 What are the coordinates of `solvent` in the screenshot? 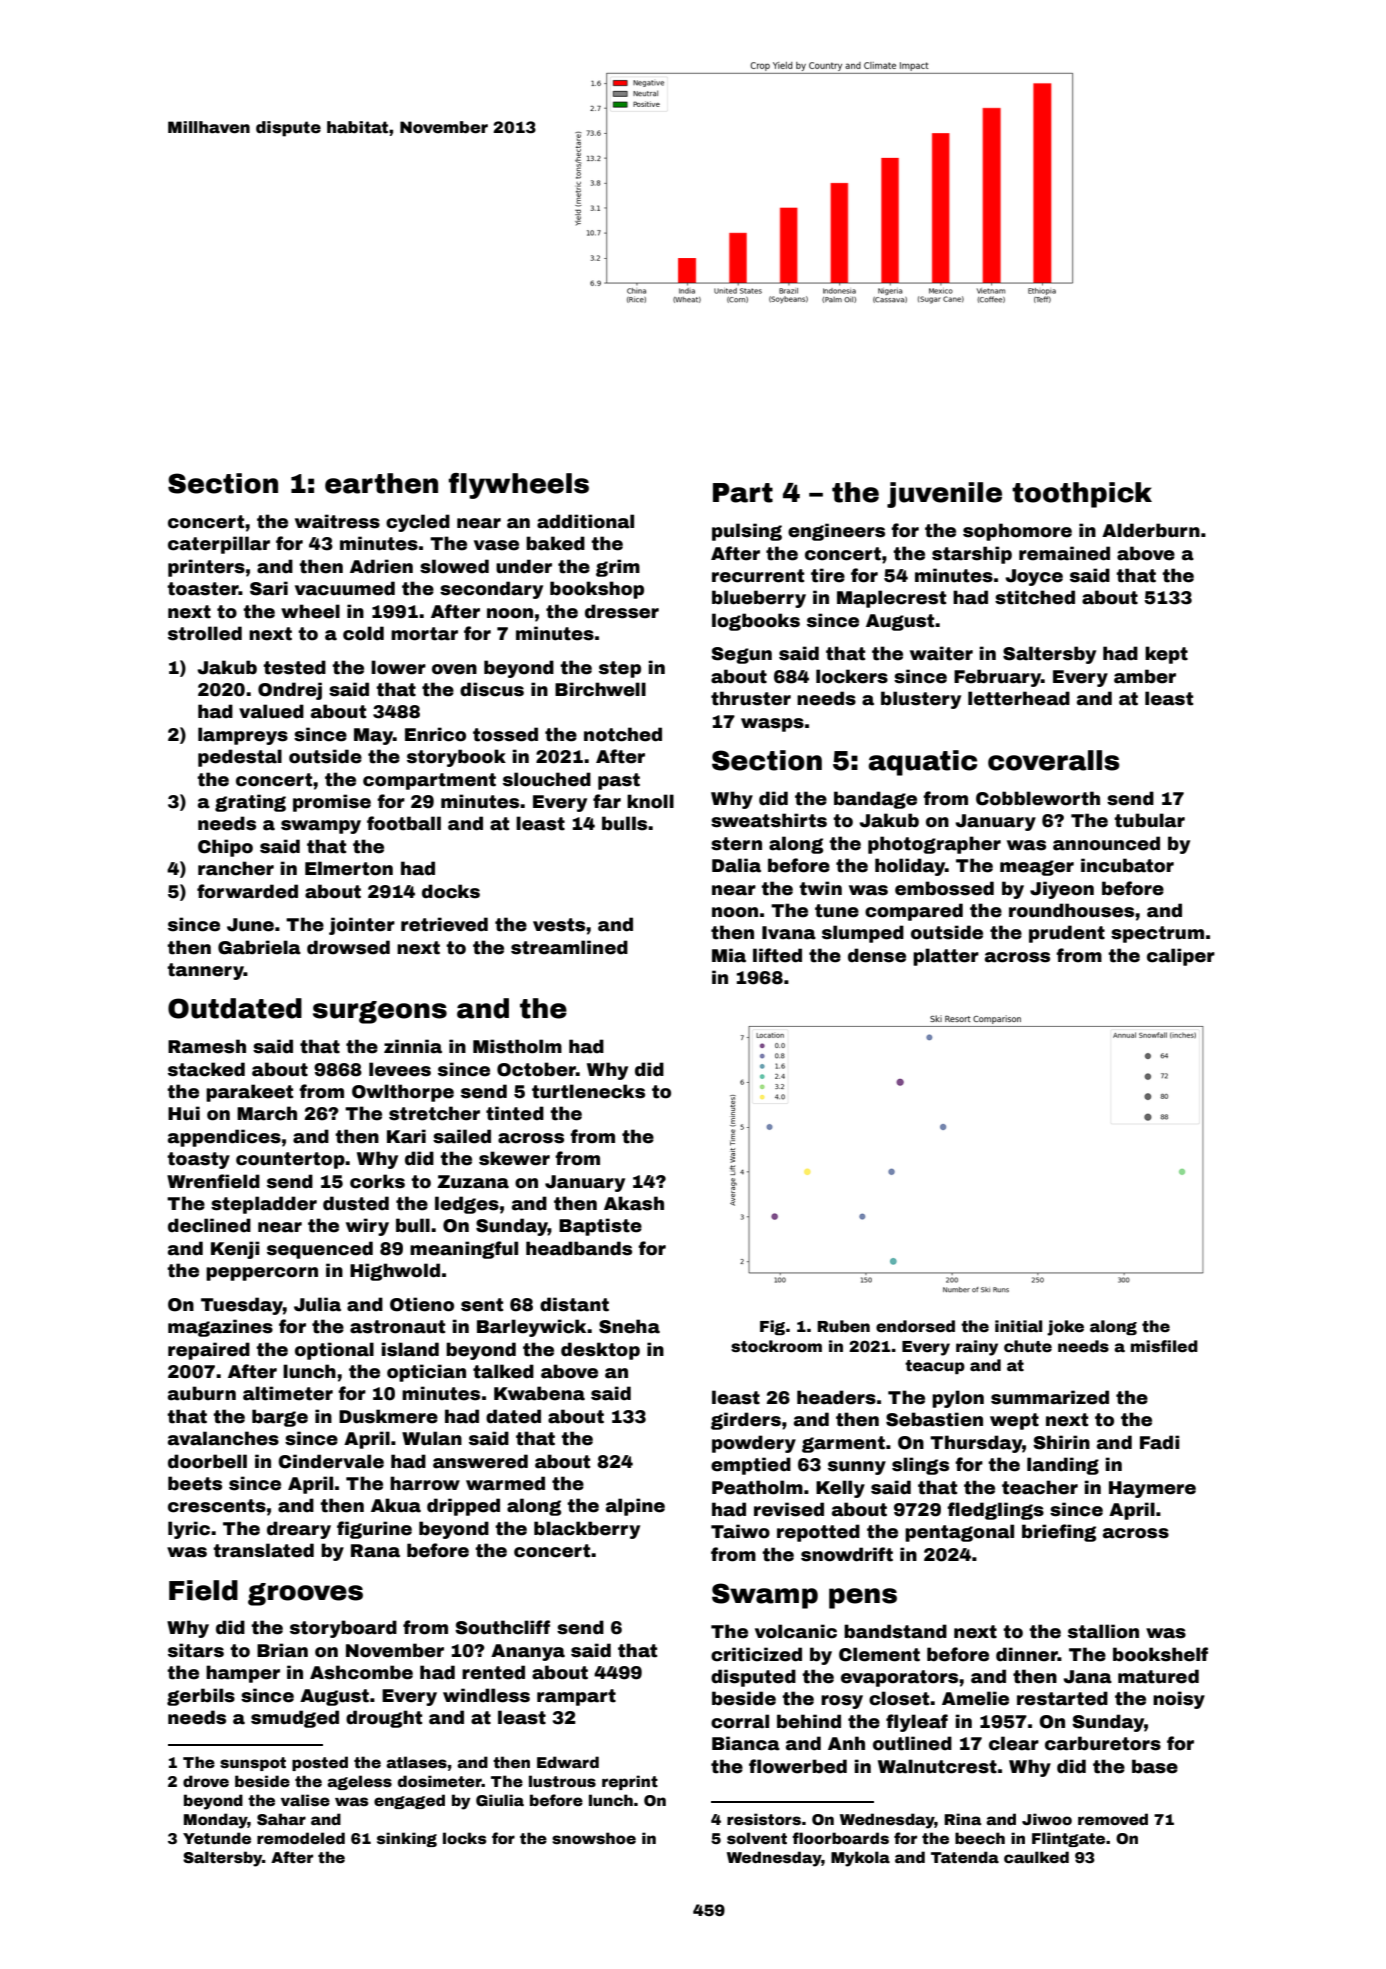 It's located at (757, 1838).
